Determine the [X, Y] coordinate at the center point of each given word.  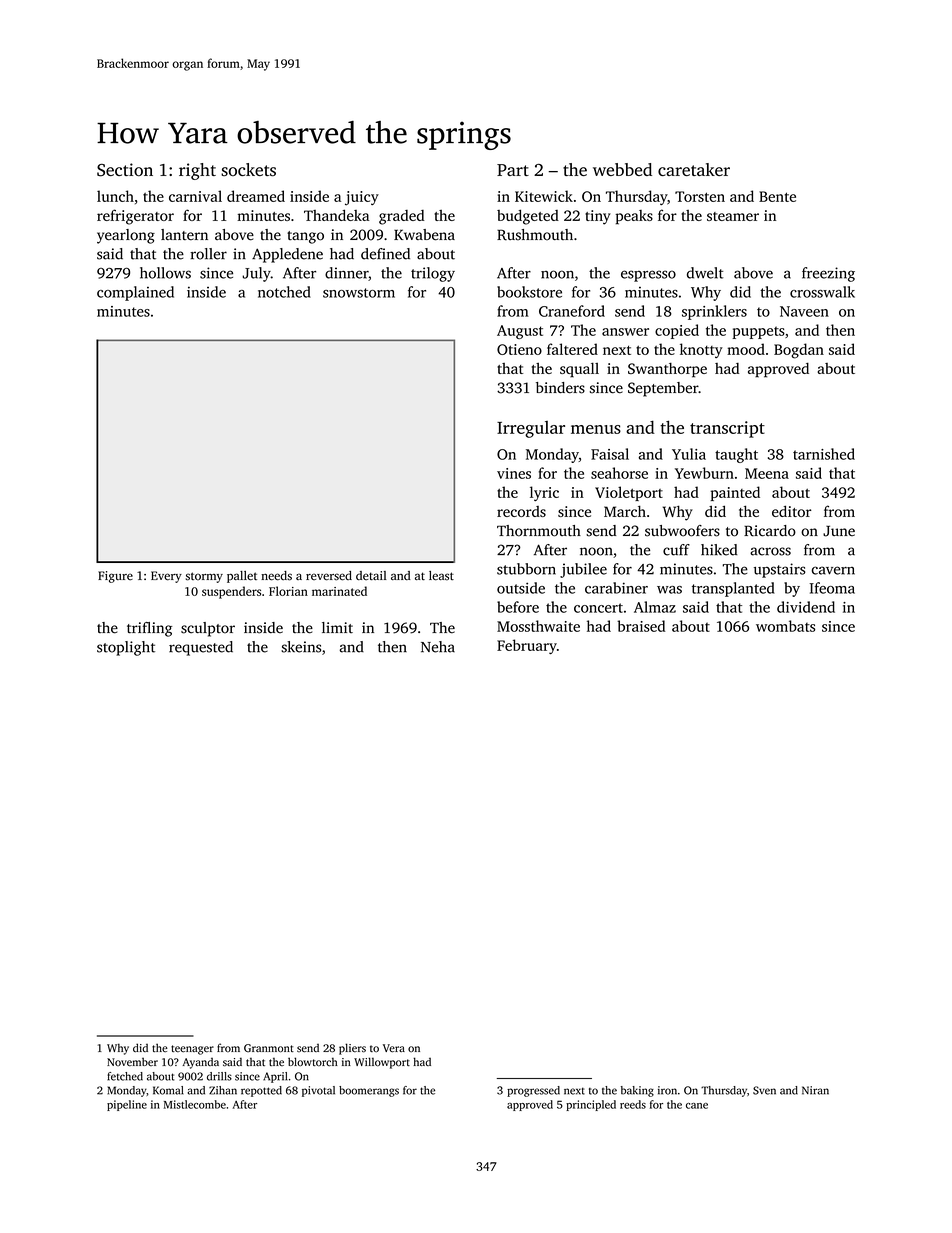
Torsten [700, 196]
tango [305, 237]
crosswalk [822, 292]
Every [166, 577]
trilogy [433, 274]
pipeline [127, 1105]
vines [514, 473]
